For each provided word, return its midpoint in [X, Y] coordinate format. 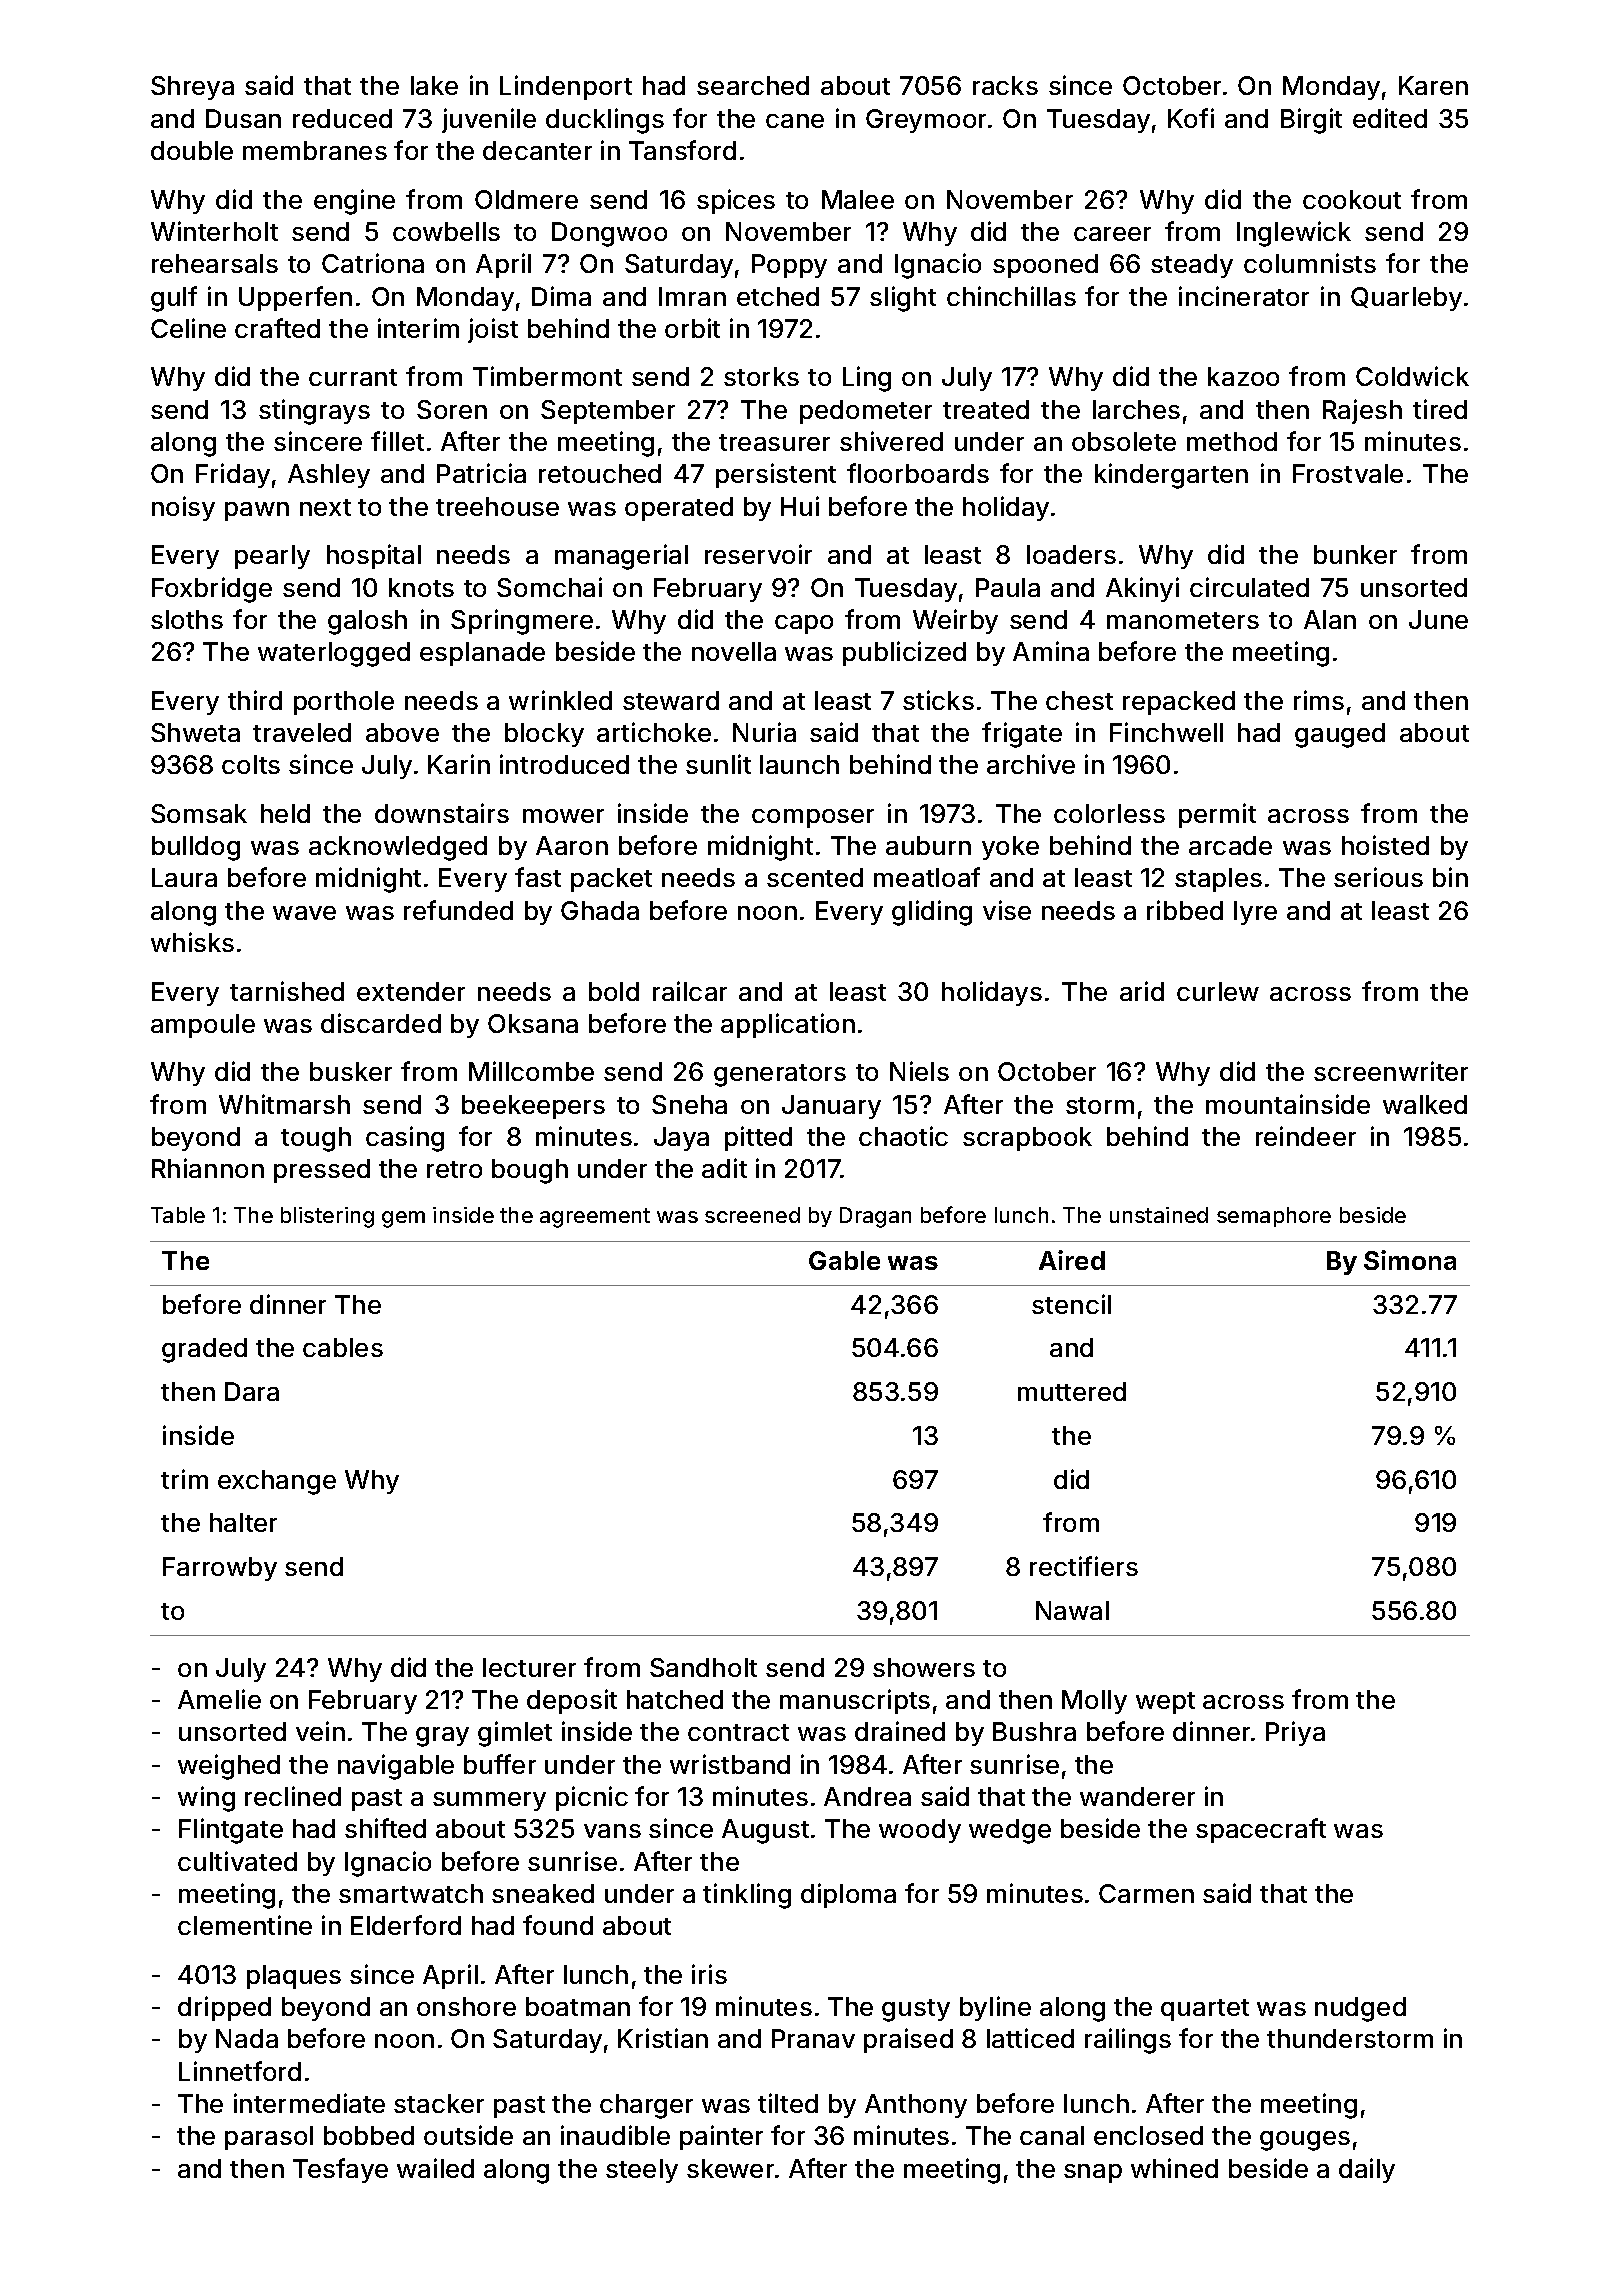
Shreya [192, 88]
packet [611, 880]
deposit [572, 1701]
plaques [294, 1977]
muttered [1072, 1391]
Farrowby [220, 1569]
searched [753, 85]
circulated [1249, 587]
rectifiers [1084, 1566]
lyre [1255, 913]
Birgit [1311, 121]
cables [343, 1347]
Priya [1295, 1733]
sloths [187, 619]
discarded [381, 1023]
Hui [800, 506]
